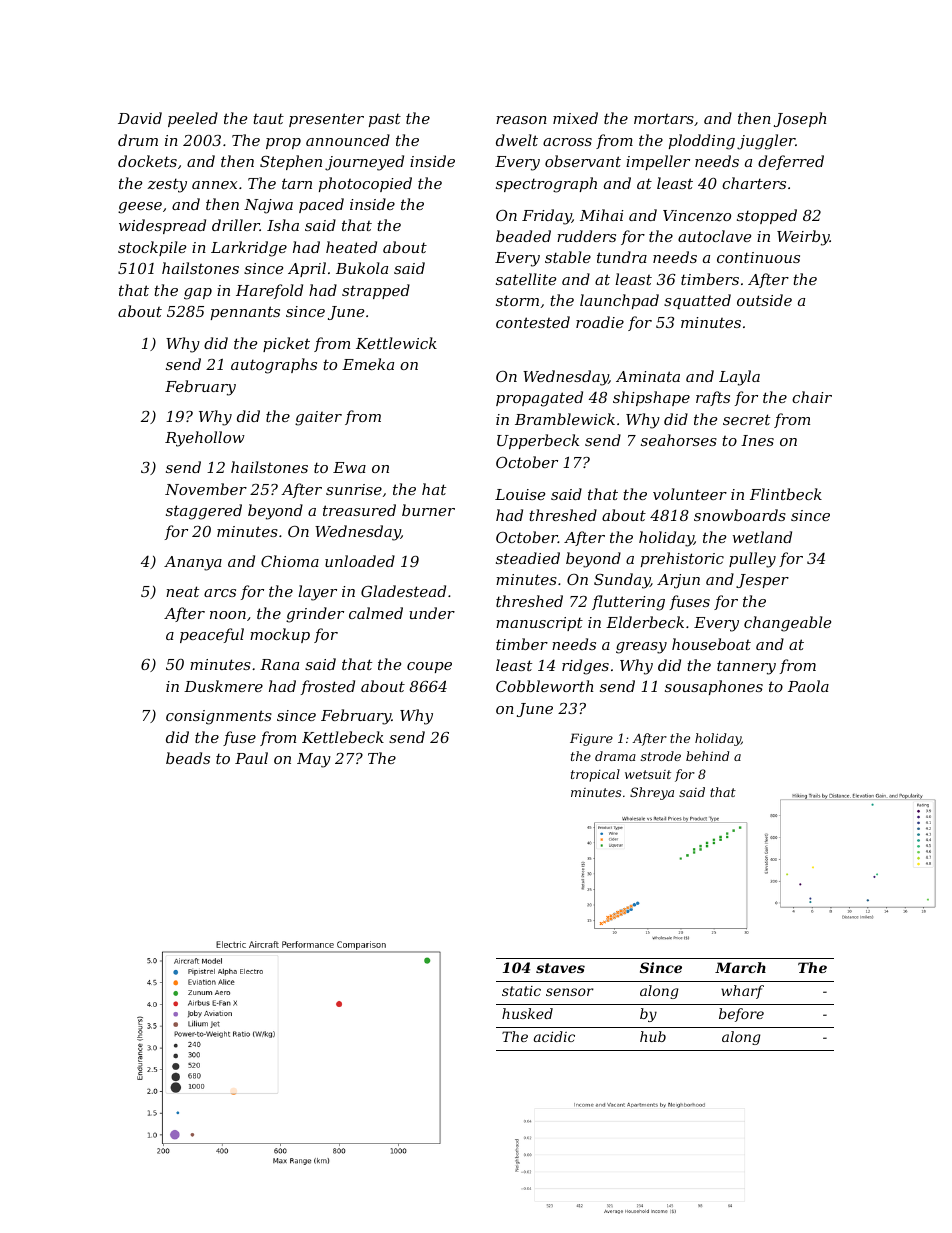  What do you see at coordinates (764, 300) in the image?
I see `outside` at bounding box center [764, 300].
